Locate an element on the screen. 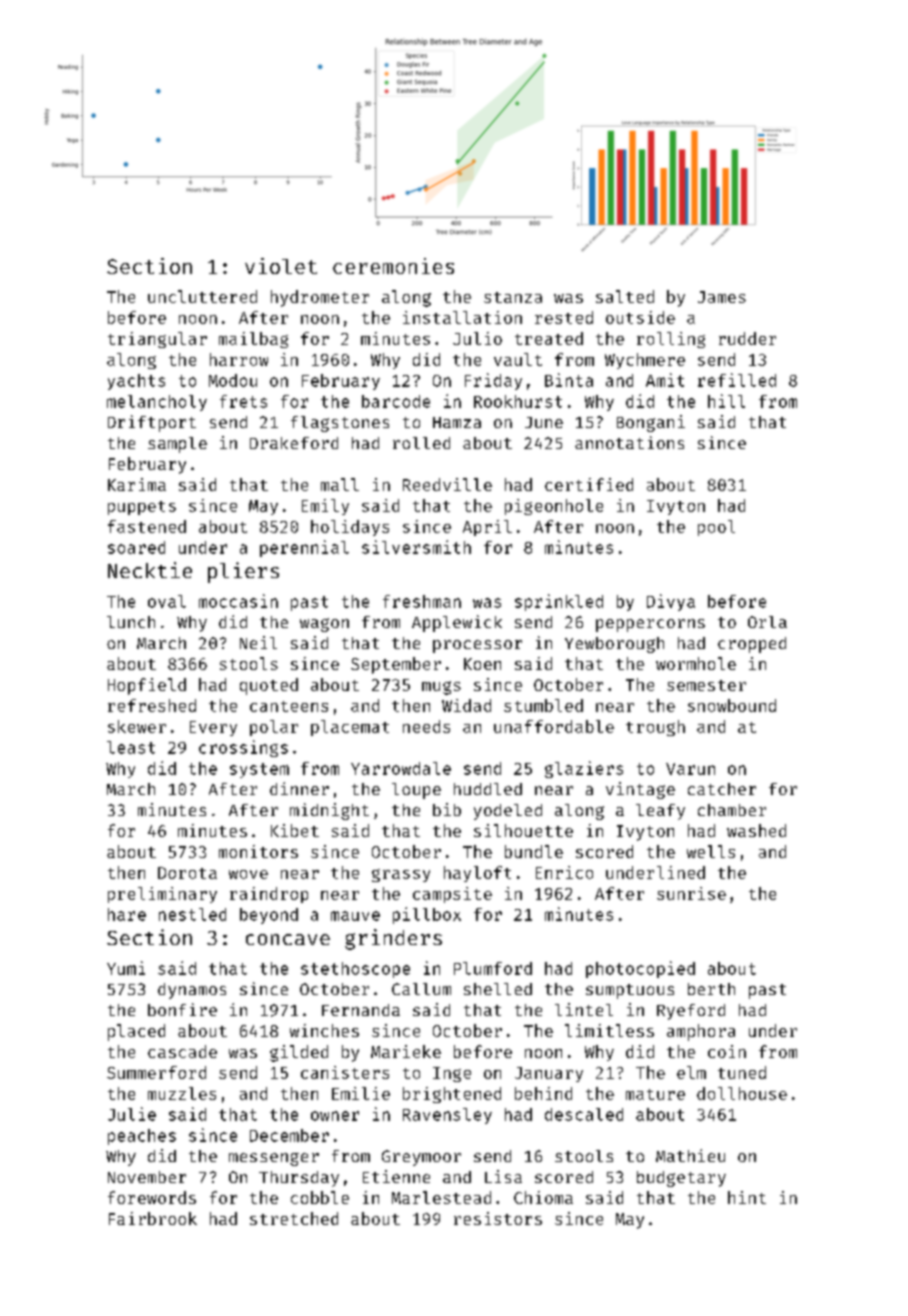 The height and width of the screenshot is (1316, 908). pigeonhole is located at coordinates (554, 507).
